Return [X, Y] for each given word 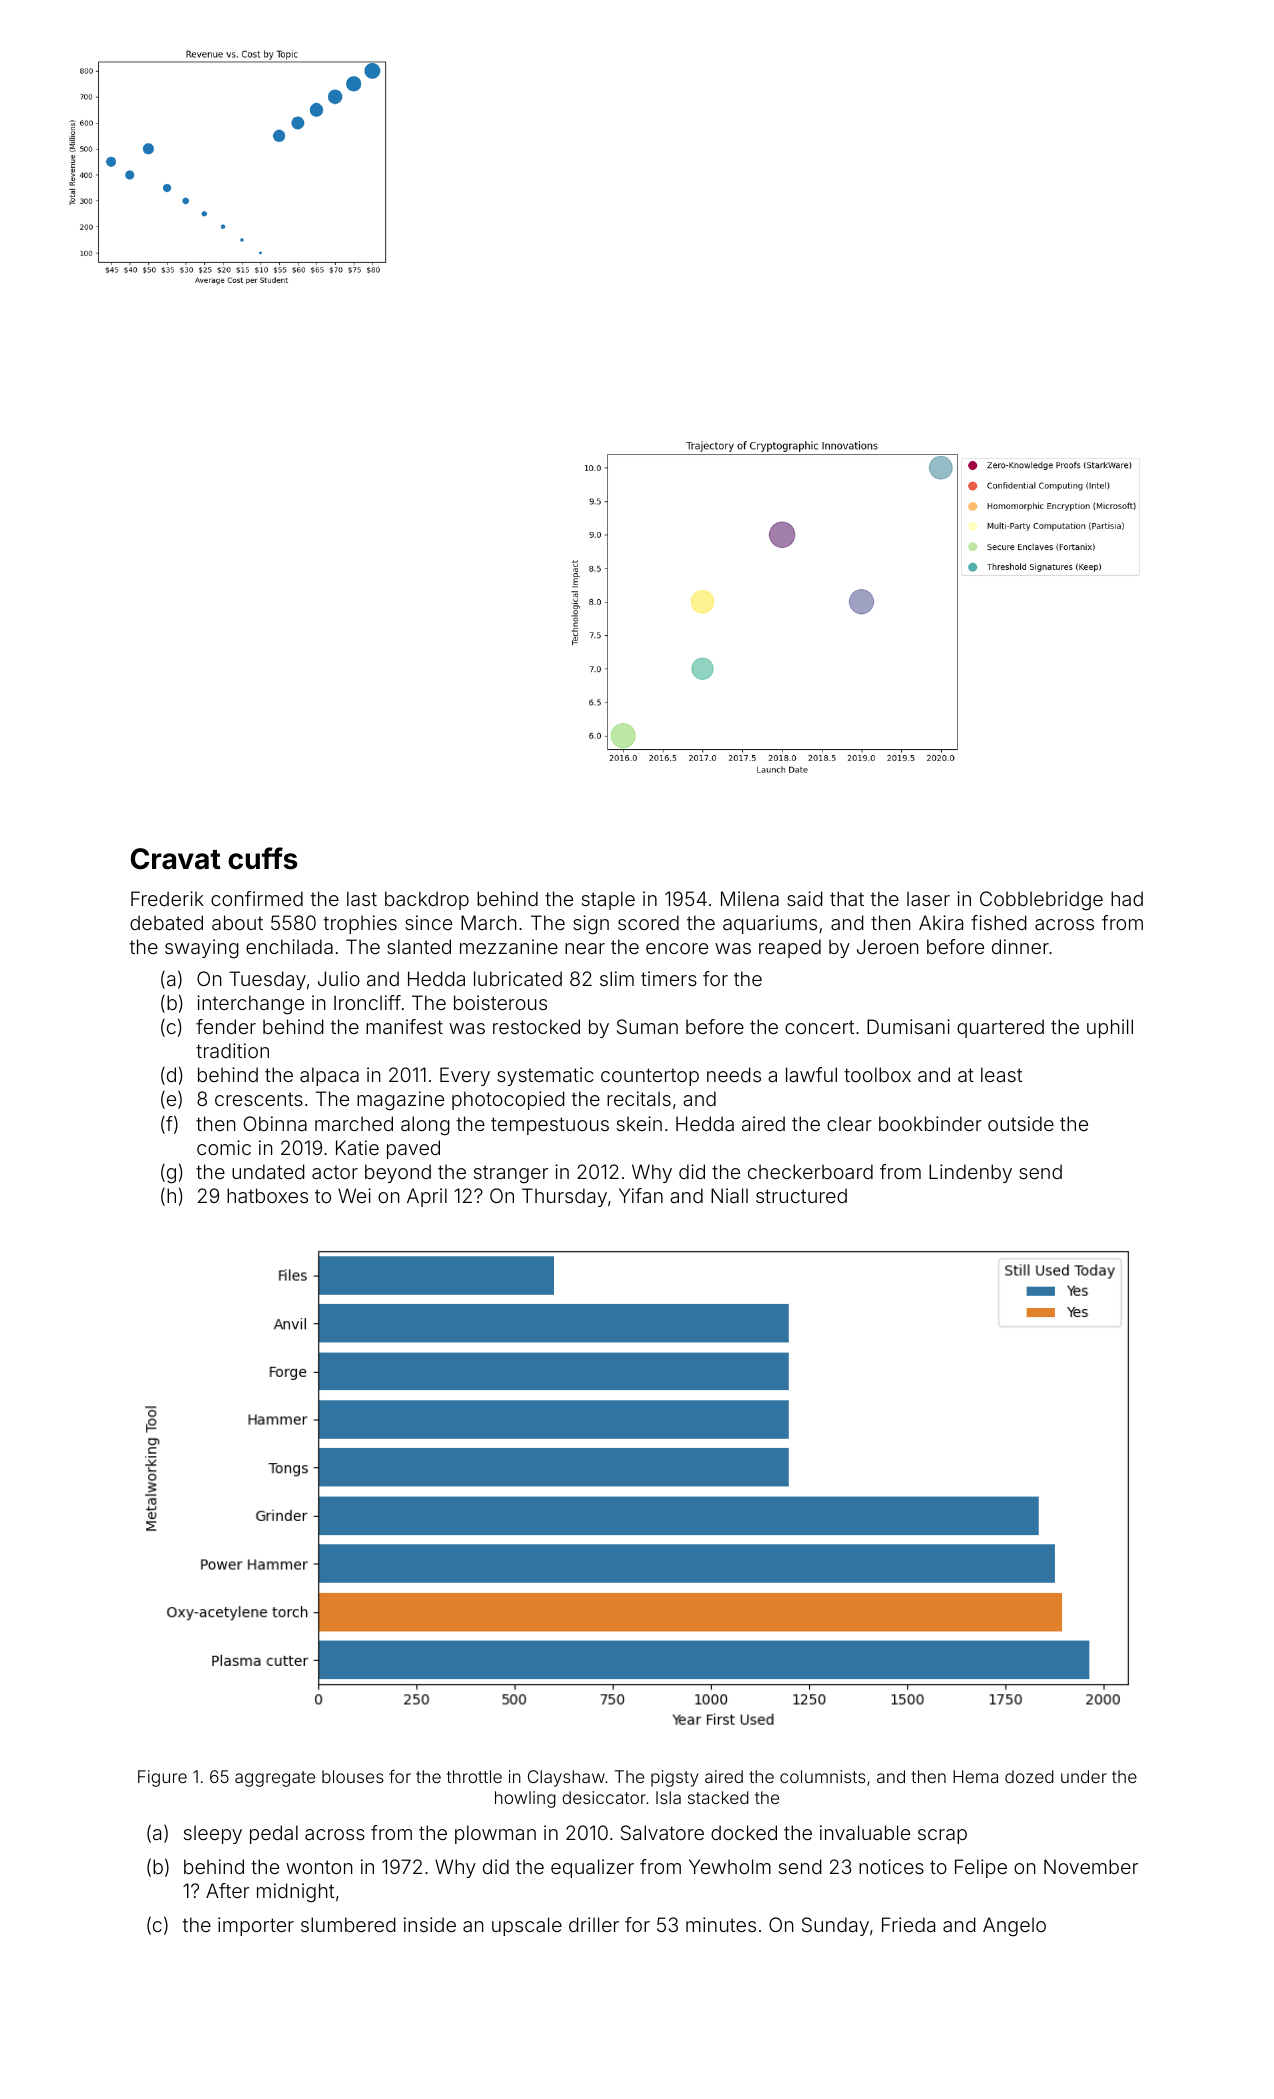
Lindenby [970, 1173]
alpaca [329, 1076]
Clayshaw [566, 1778]
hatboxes [267, 1195]
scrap [942, 1836]
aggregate [275, 1779]
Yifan [641, 1195]
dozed [1029, 1776]
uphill [1110, 1028]
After [227, 1890]
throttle [474, 1776]
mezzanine [509, 946]
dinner [1020, 946]
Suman [647, 1026]
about [237, 922]
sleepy [213, 1834]
